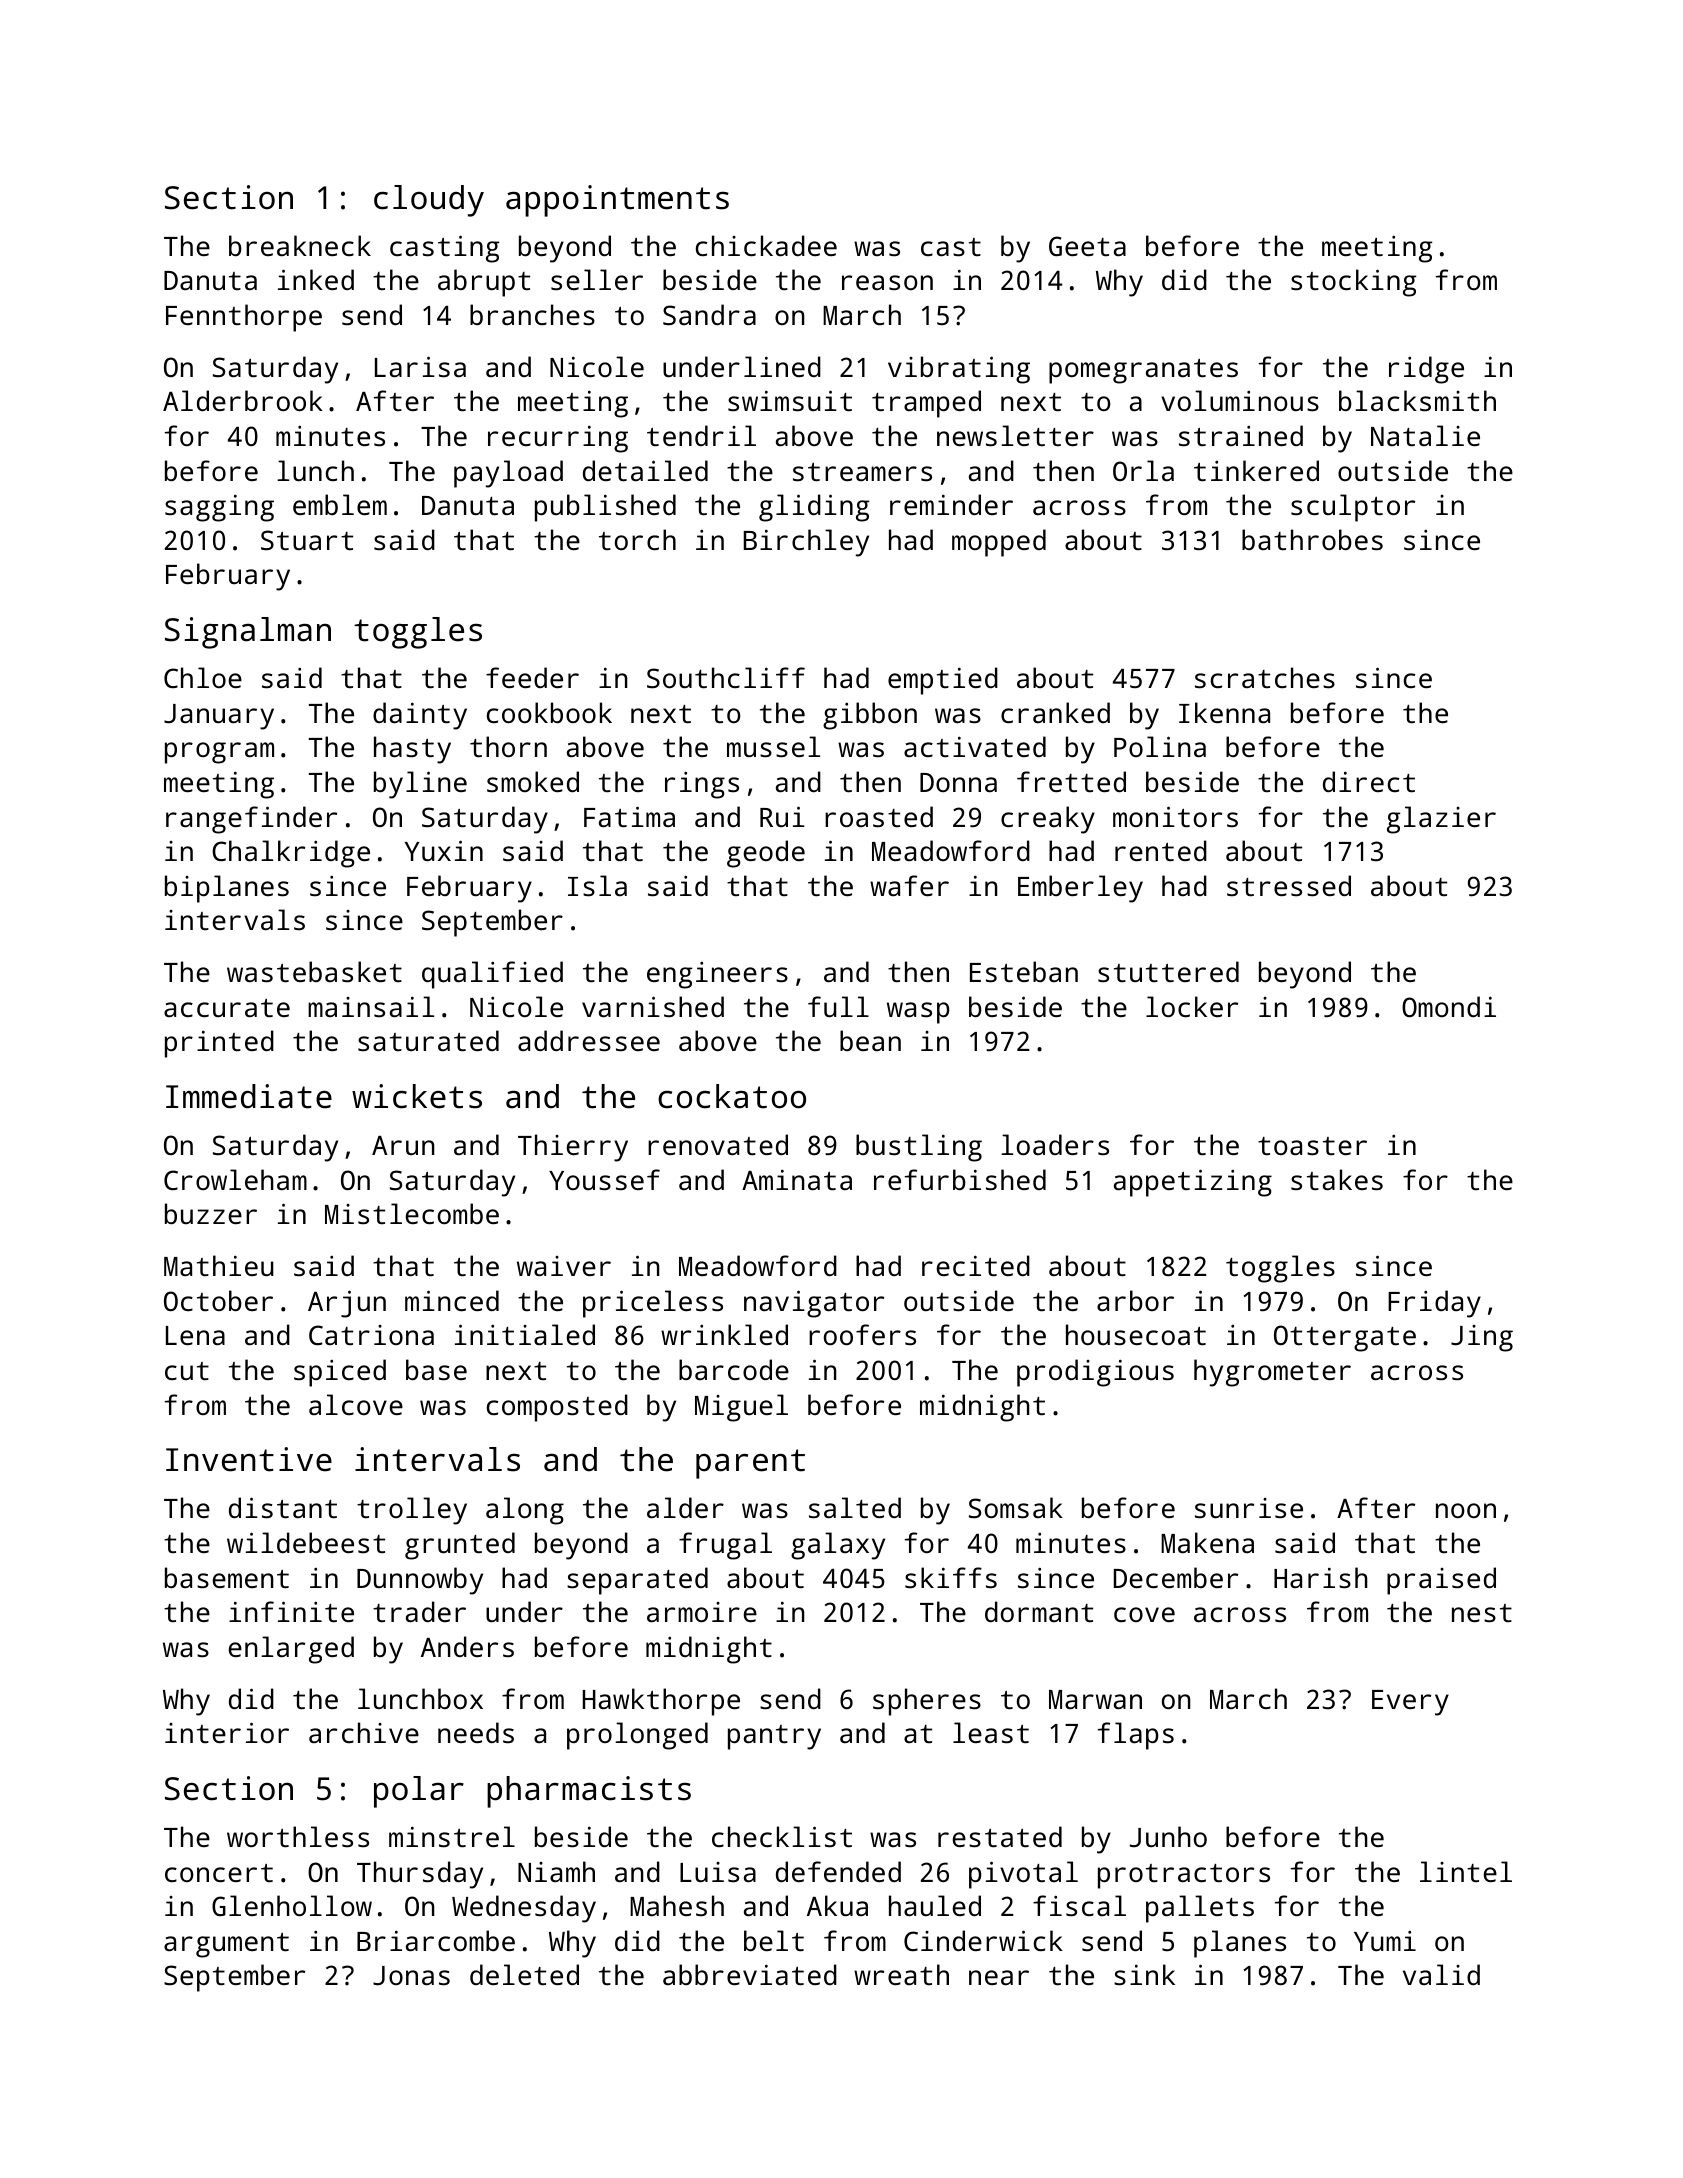 The height and width of the page is (2178, 1683). Describe the element at coordinates (1449, 1006) in the page. I see `Omondi` at that location.
